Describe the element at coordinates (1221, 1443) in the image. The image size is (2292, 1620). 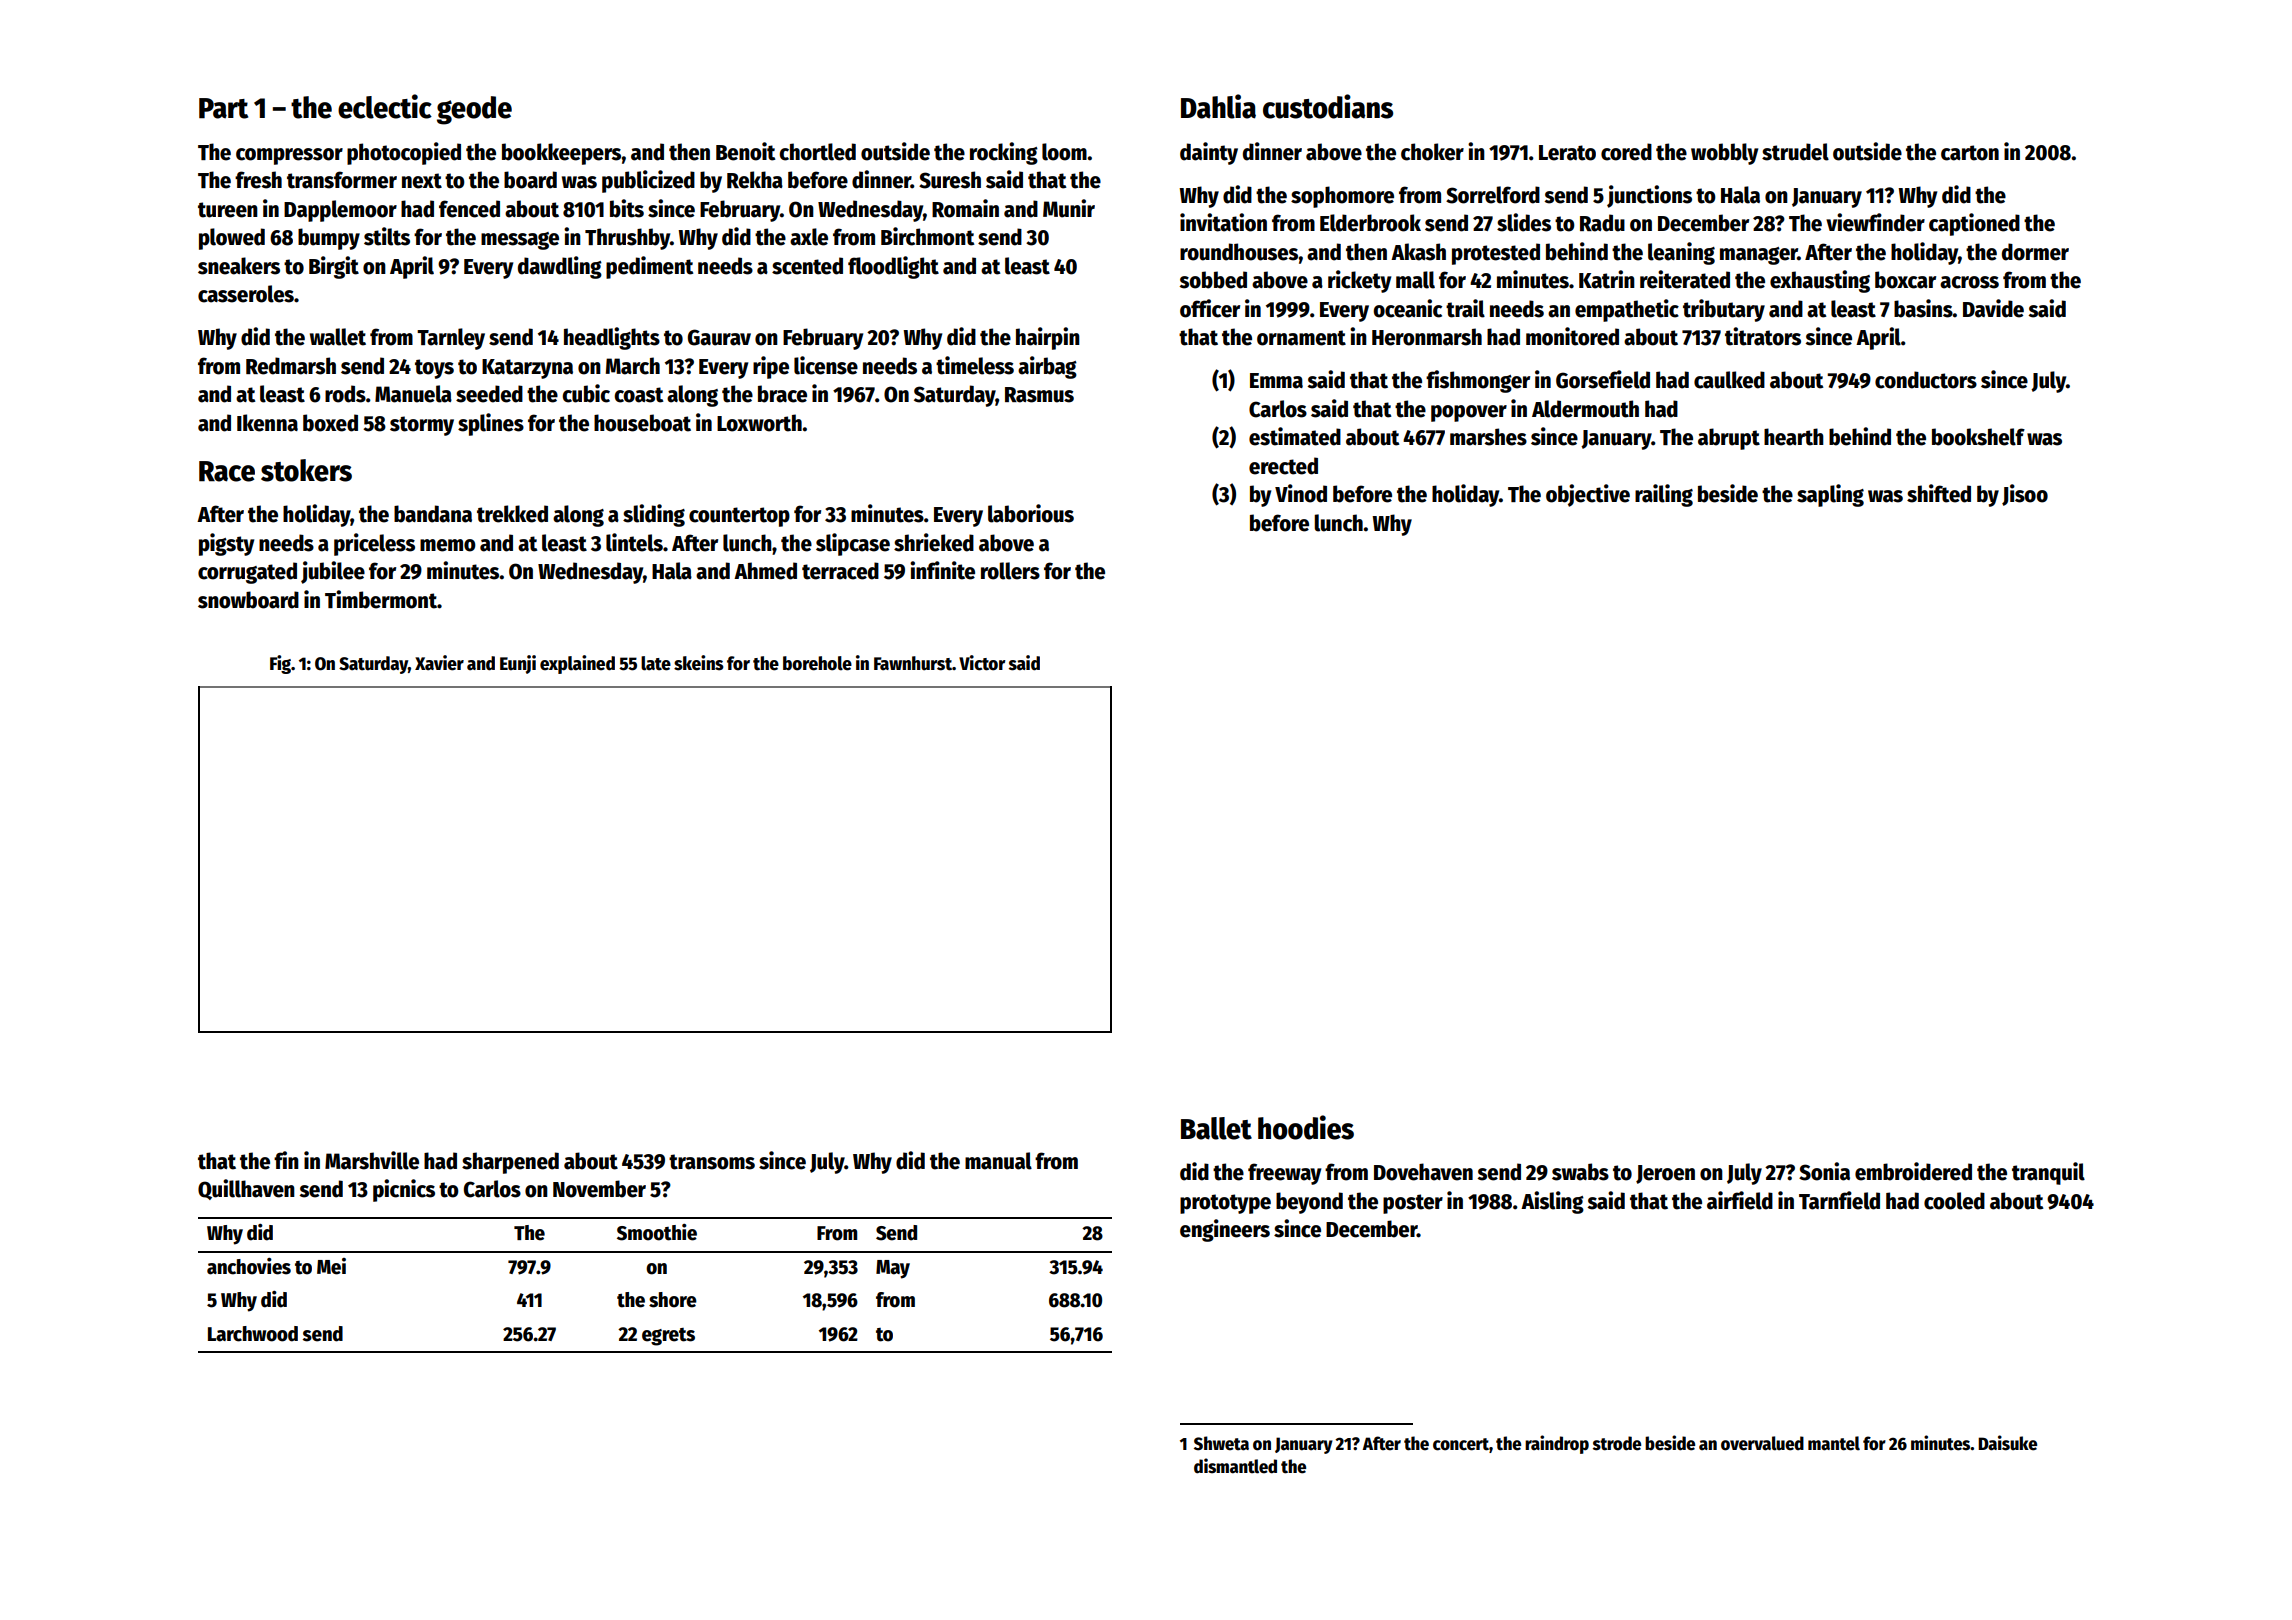
I see `Shweta` at that location.
